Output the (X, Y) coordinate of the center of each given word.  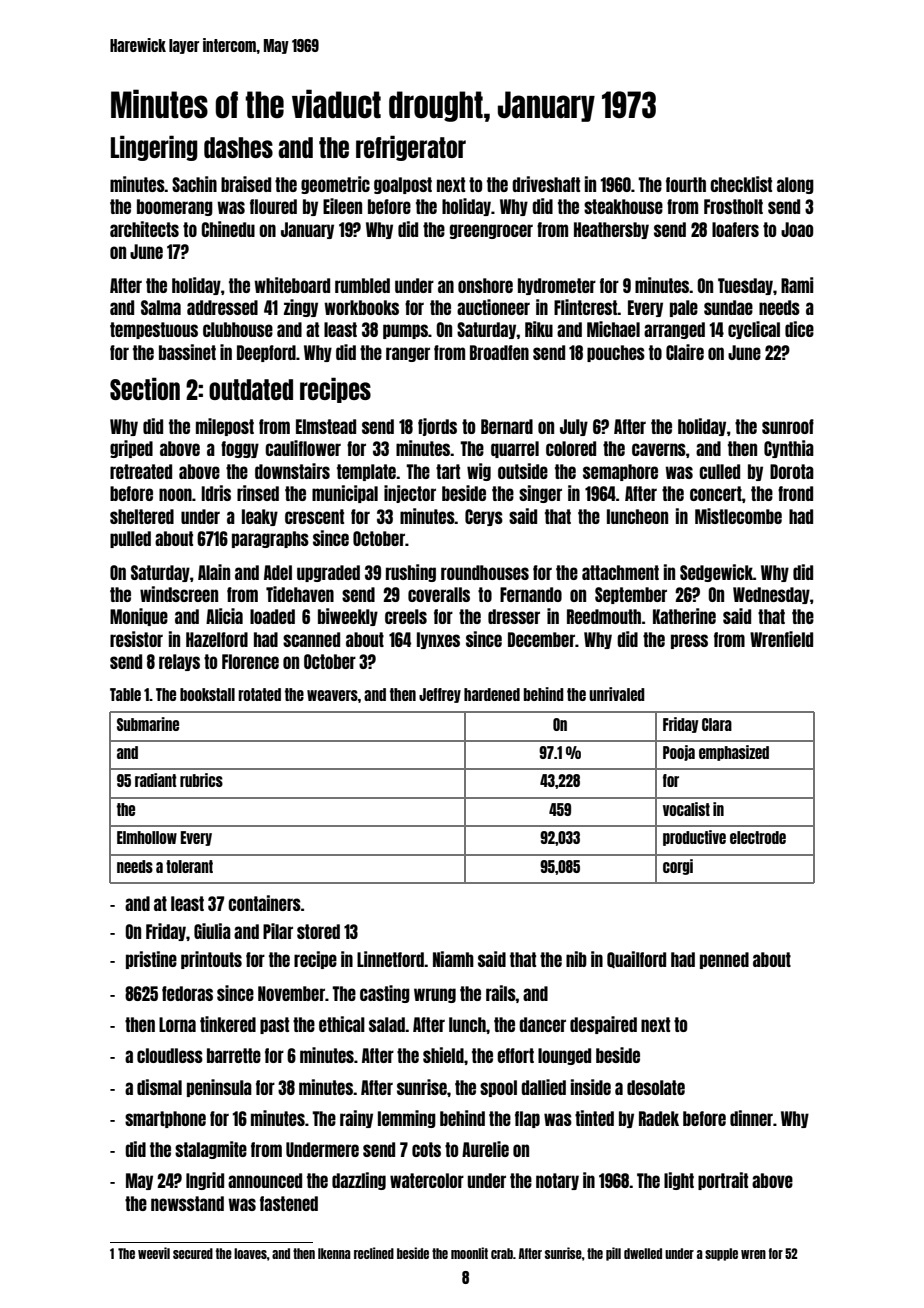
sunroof (788, 426)
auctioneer (493, 307)
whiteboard (292, 285)
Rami (797, 285)
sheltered (142, 516)
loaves (250, 1253)
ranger (408, 354)
